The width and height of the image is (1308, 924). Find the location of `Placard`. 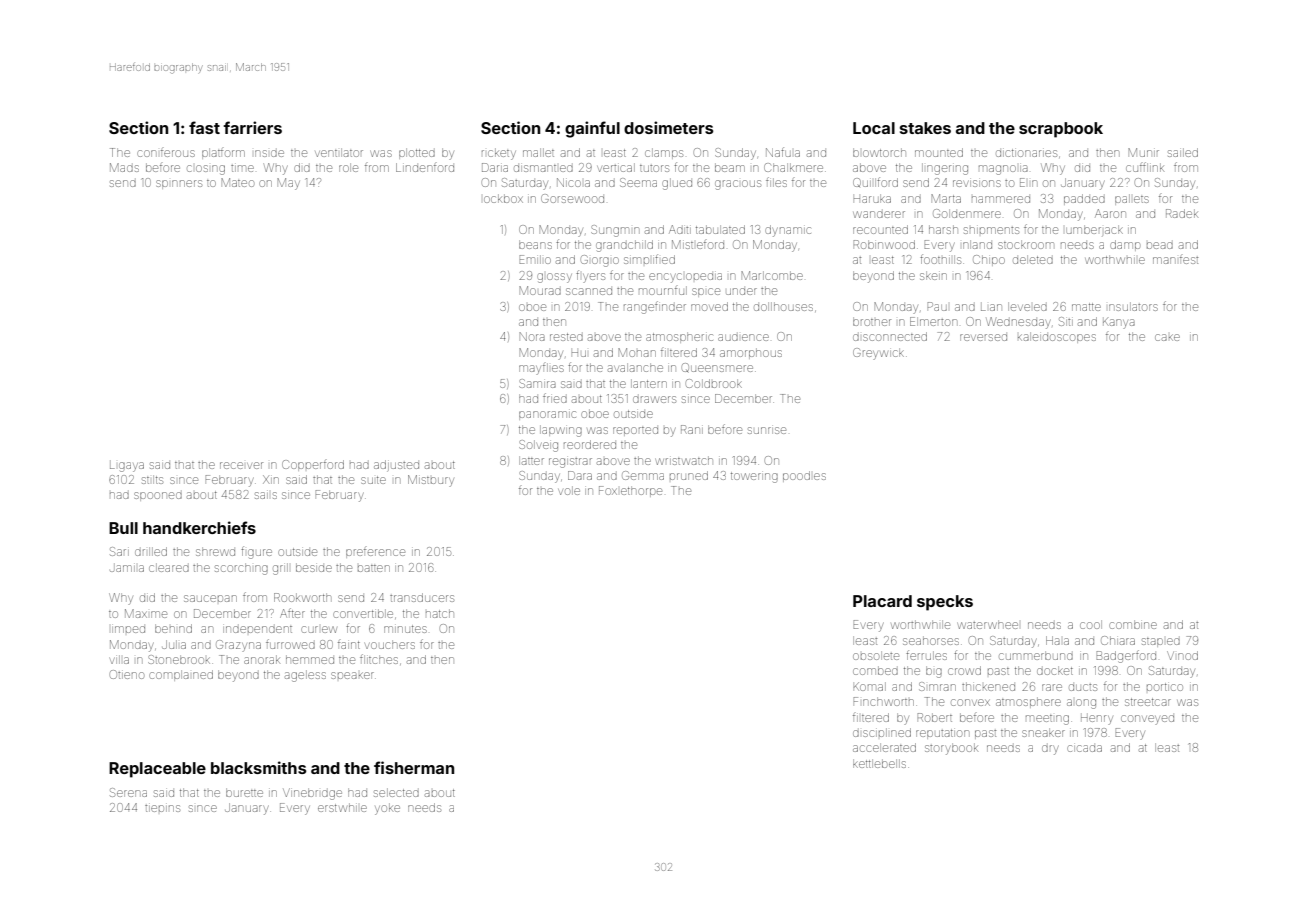

Placard is located at coordinates (882, 601).
